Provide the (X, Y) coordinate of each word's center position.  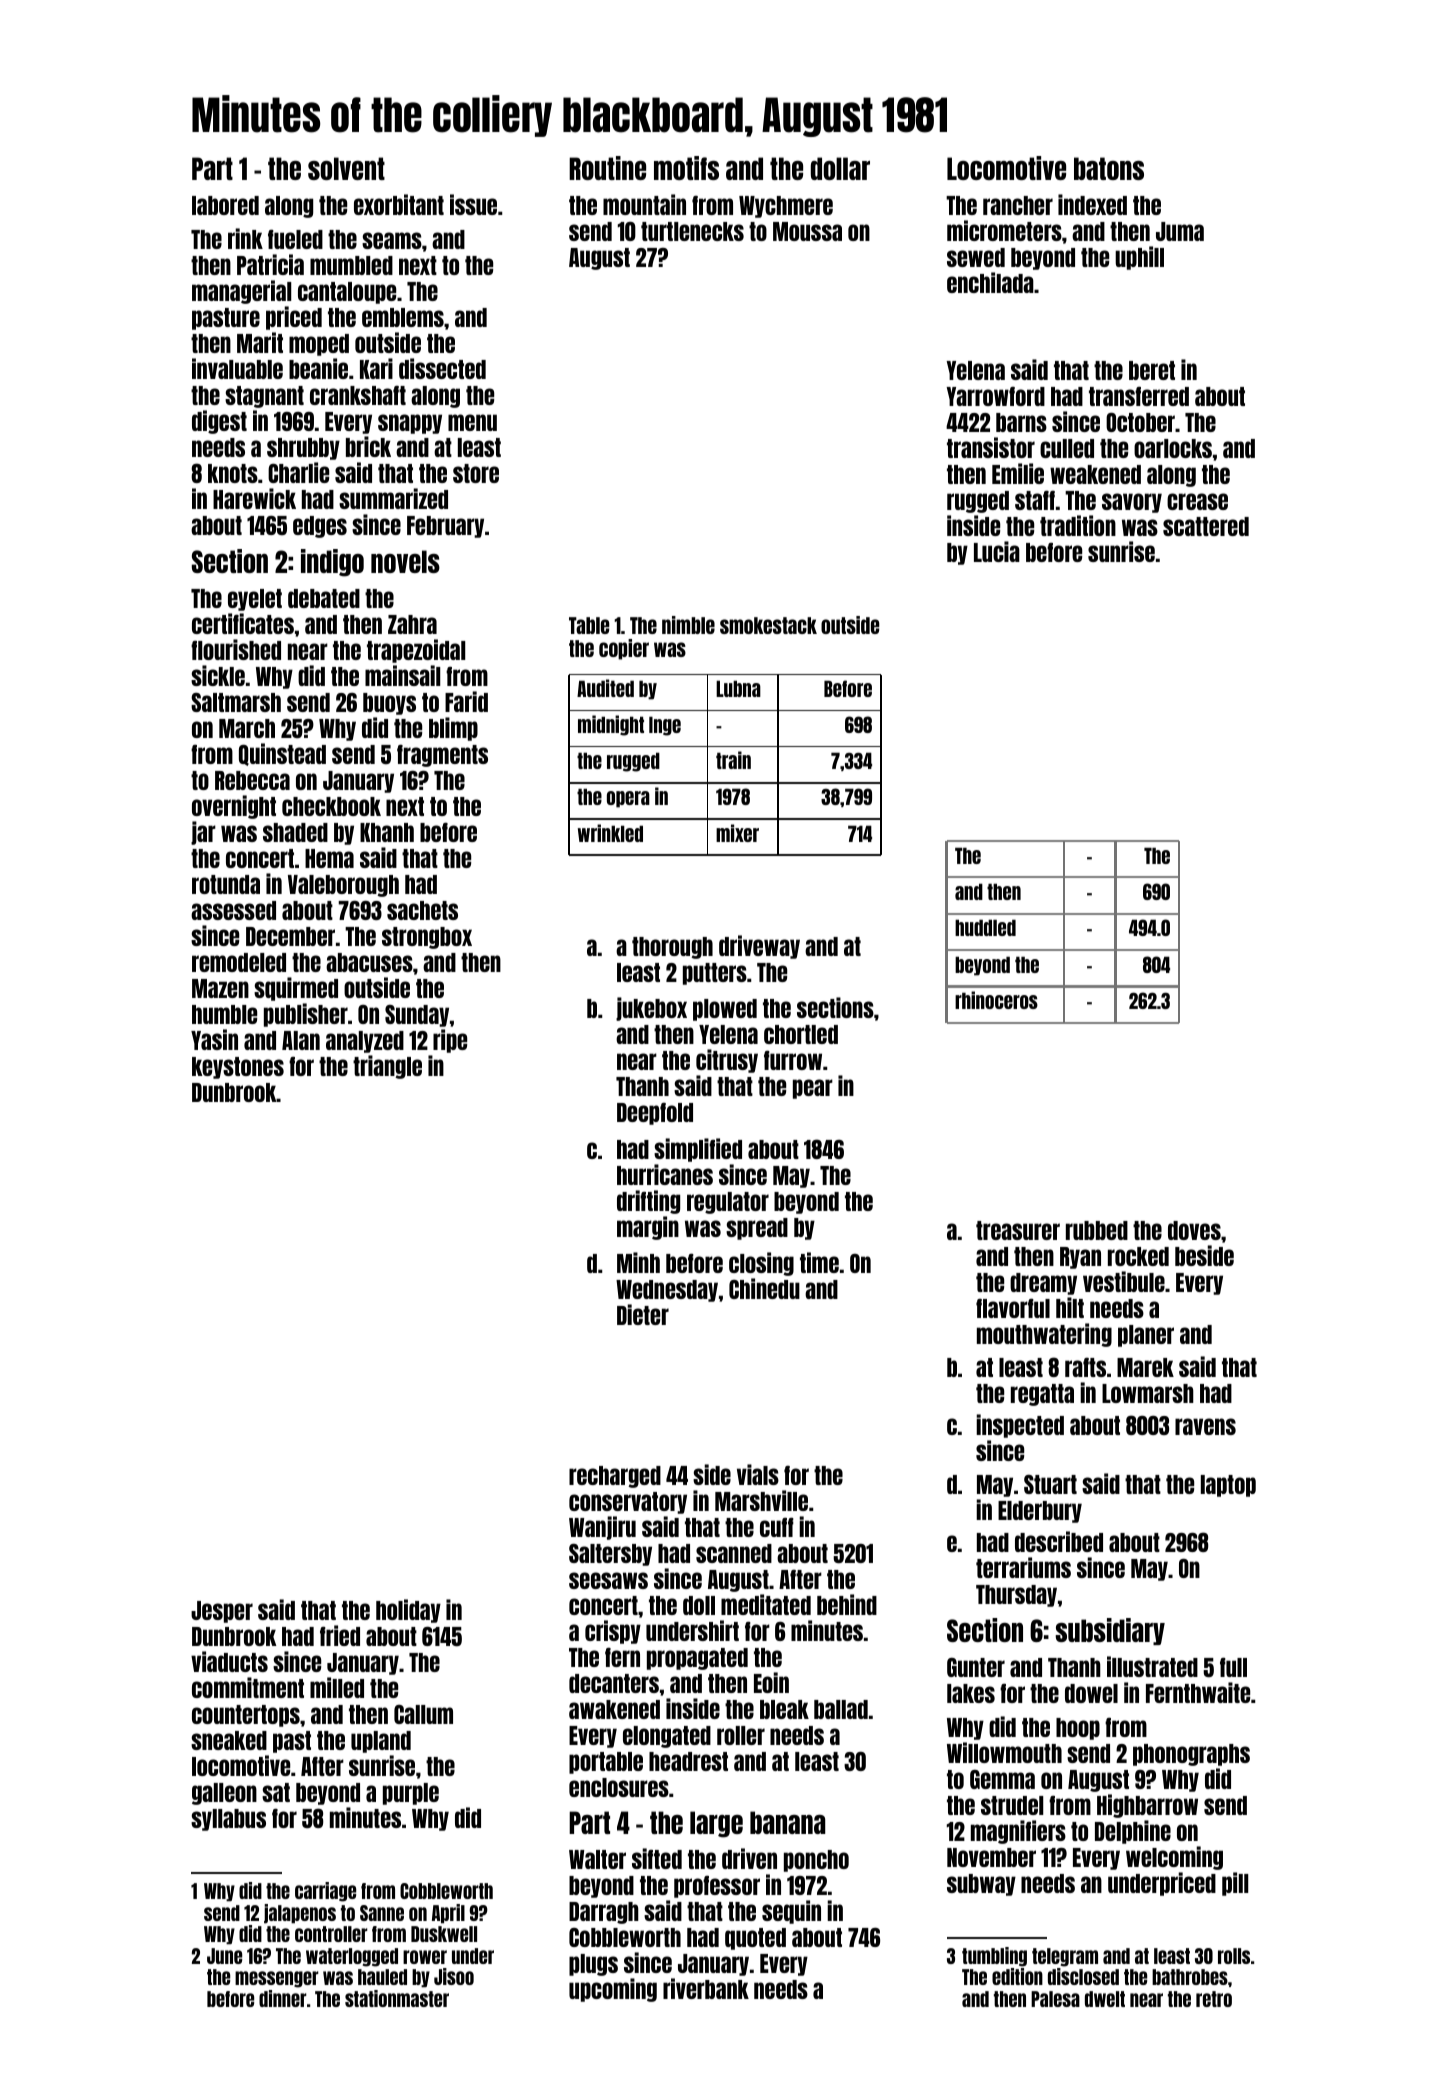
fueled (295, 239)
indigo (332, 563)
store (476, 473)
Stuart (1050, 1484)
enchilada (990, 282)
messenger (277, 1979)
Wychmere (786, 207)
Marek (1145, 1367)
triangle (387, 1067)
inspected (1020, 1426)
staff (1035, 500)
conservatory (628, 1503)
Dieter (643, 1314)
